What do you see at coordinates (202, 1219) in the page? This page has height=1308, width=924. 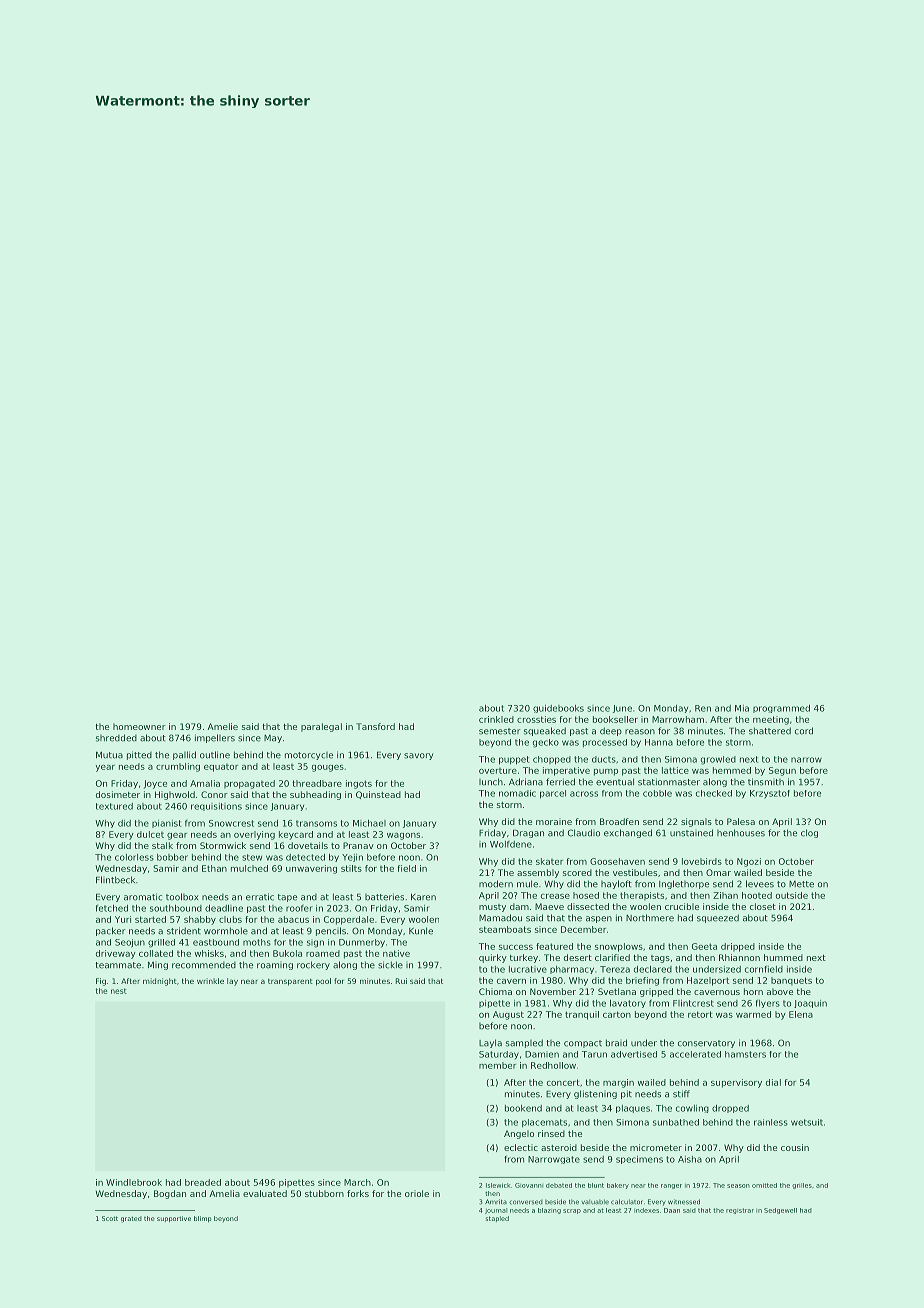 I see `blimp` at bounding box center [202, 1219].
